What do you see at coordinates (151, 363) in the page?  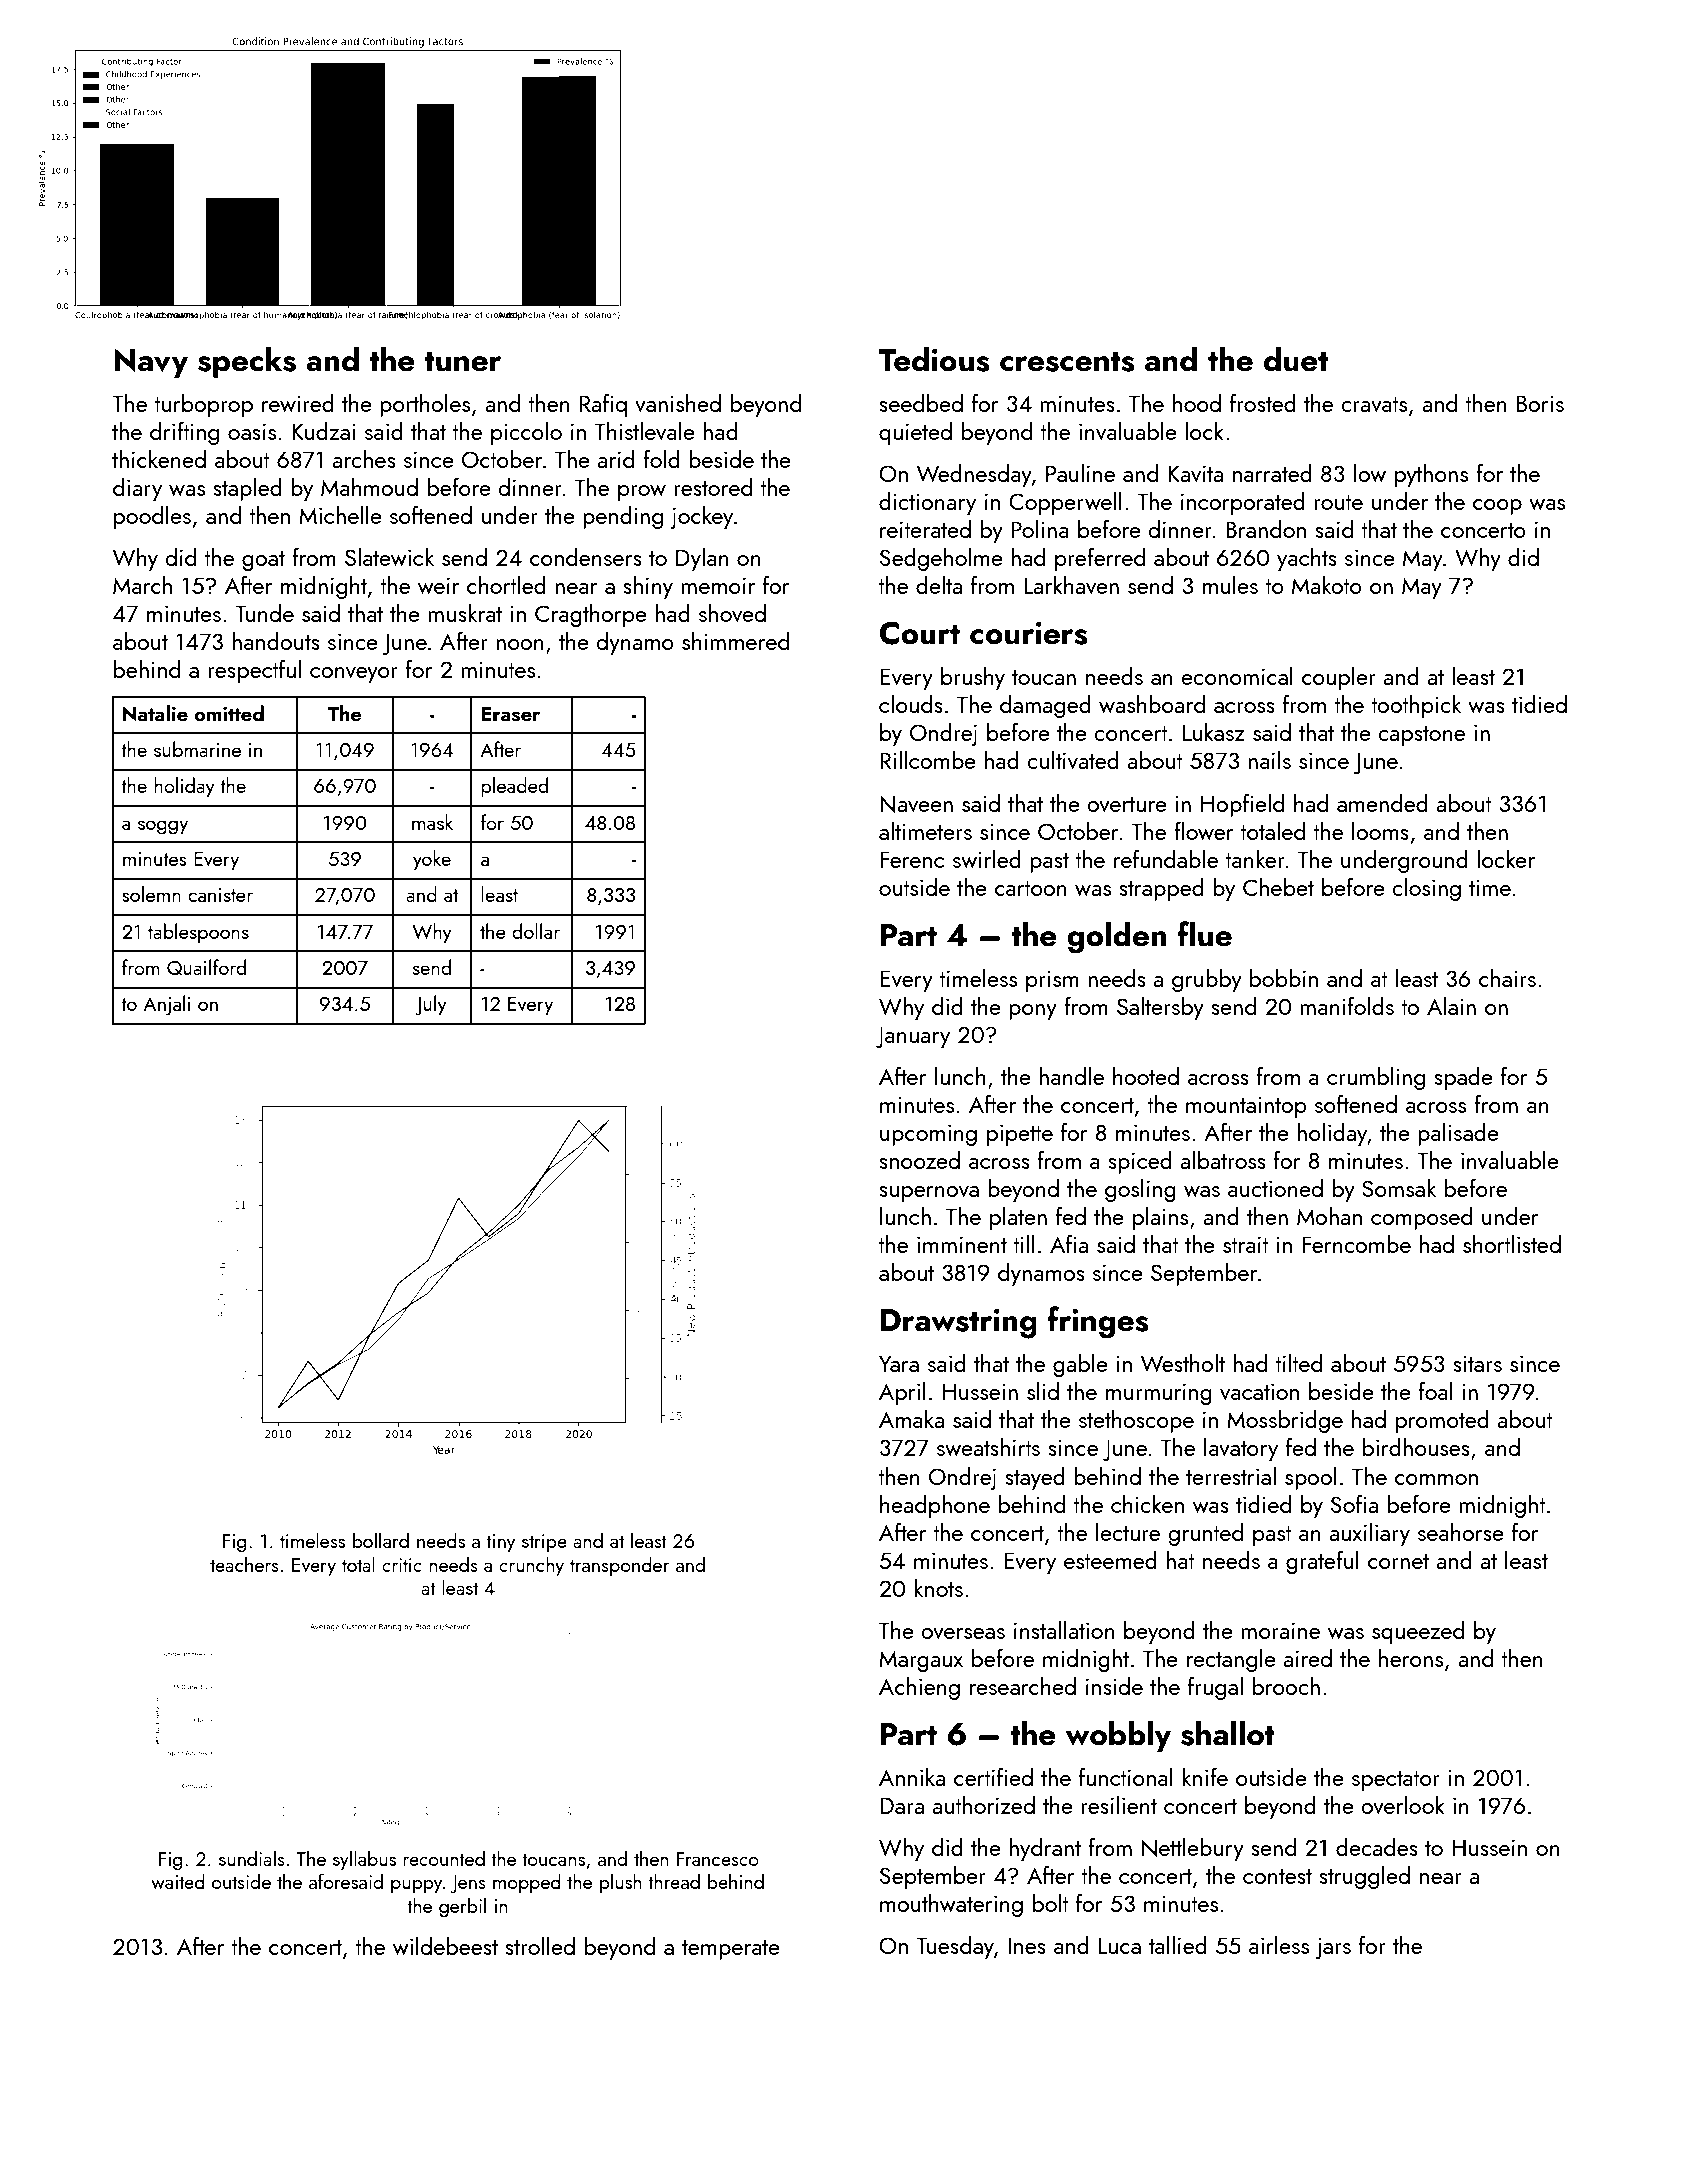 I see `Navy` at bounding box center [151, 363].
